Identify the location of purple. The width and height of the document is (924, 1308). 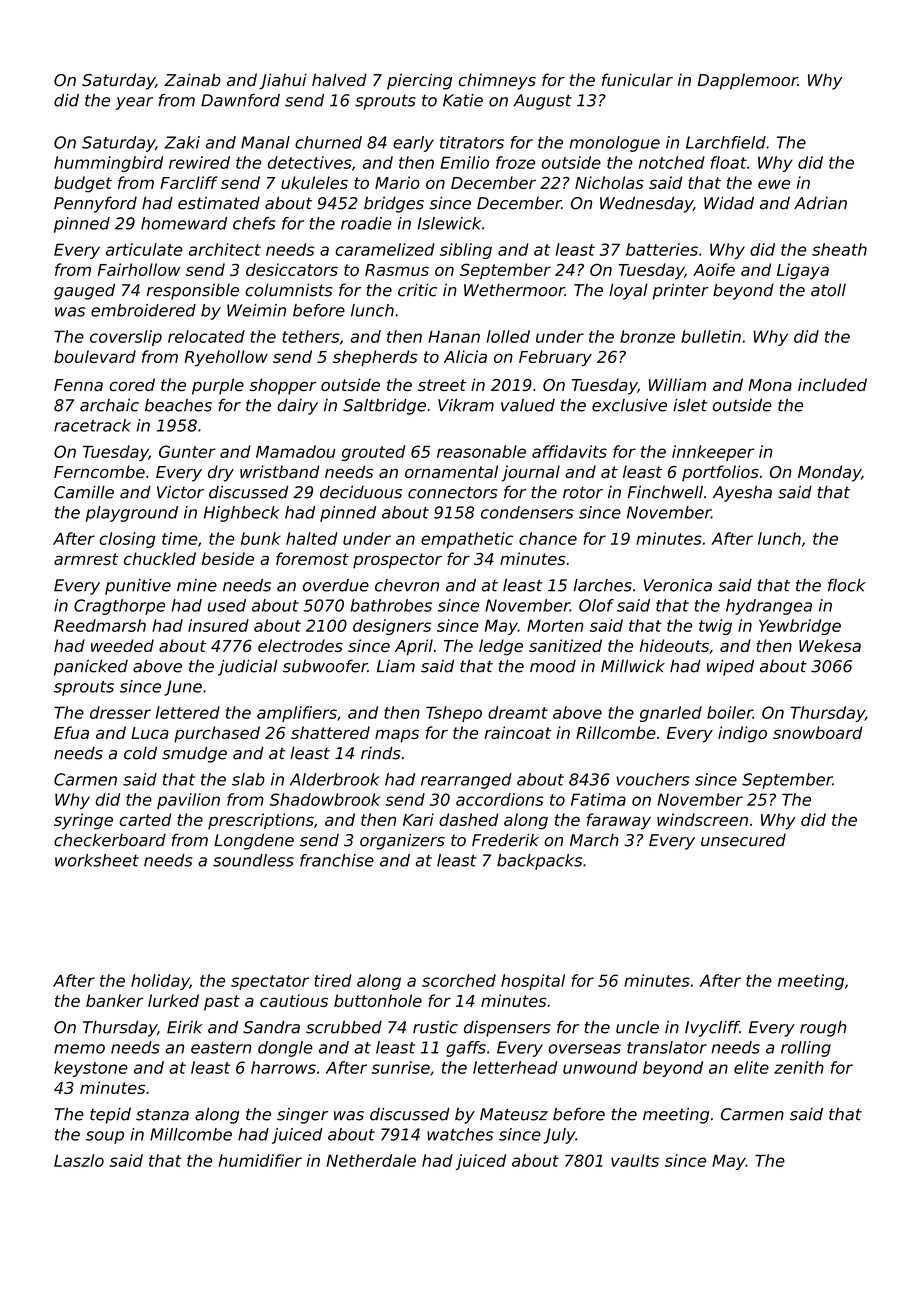
(218, 386).
